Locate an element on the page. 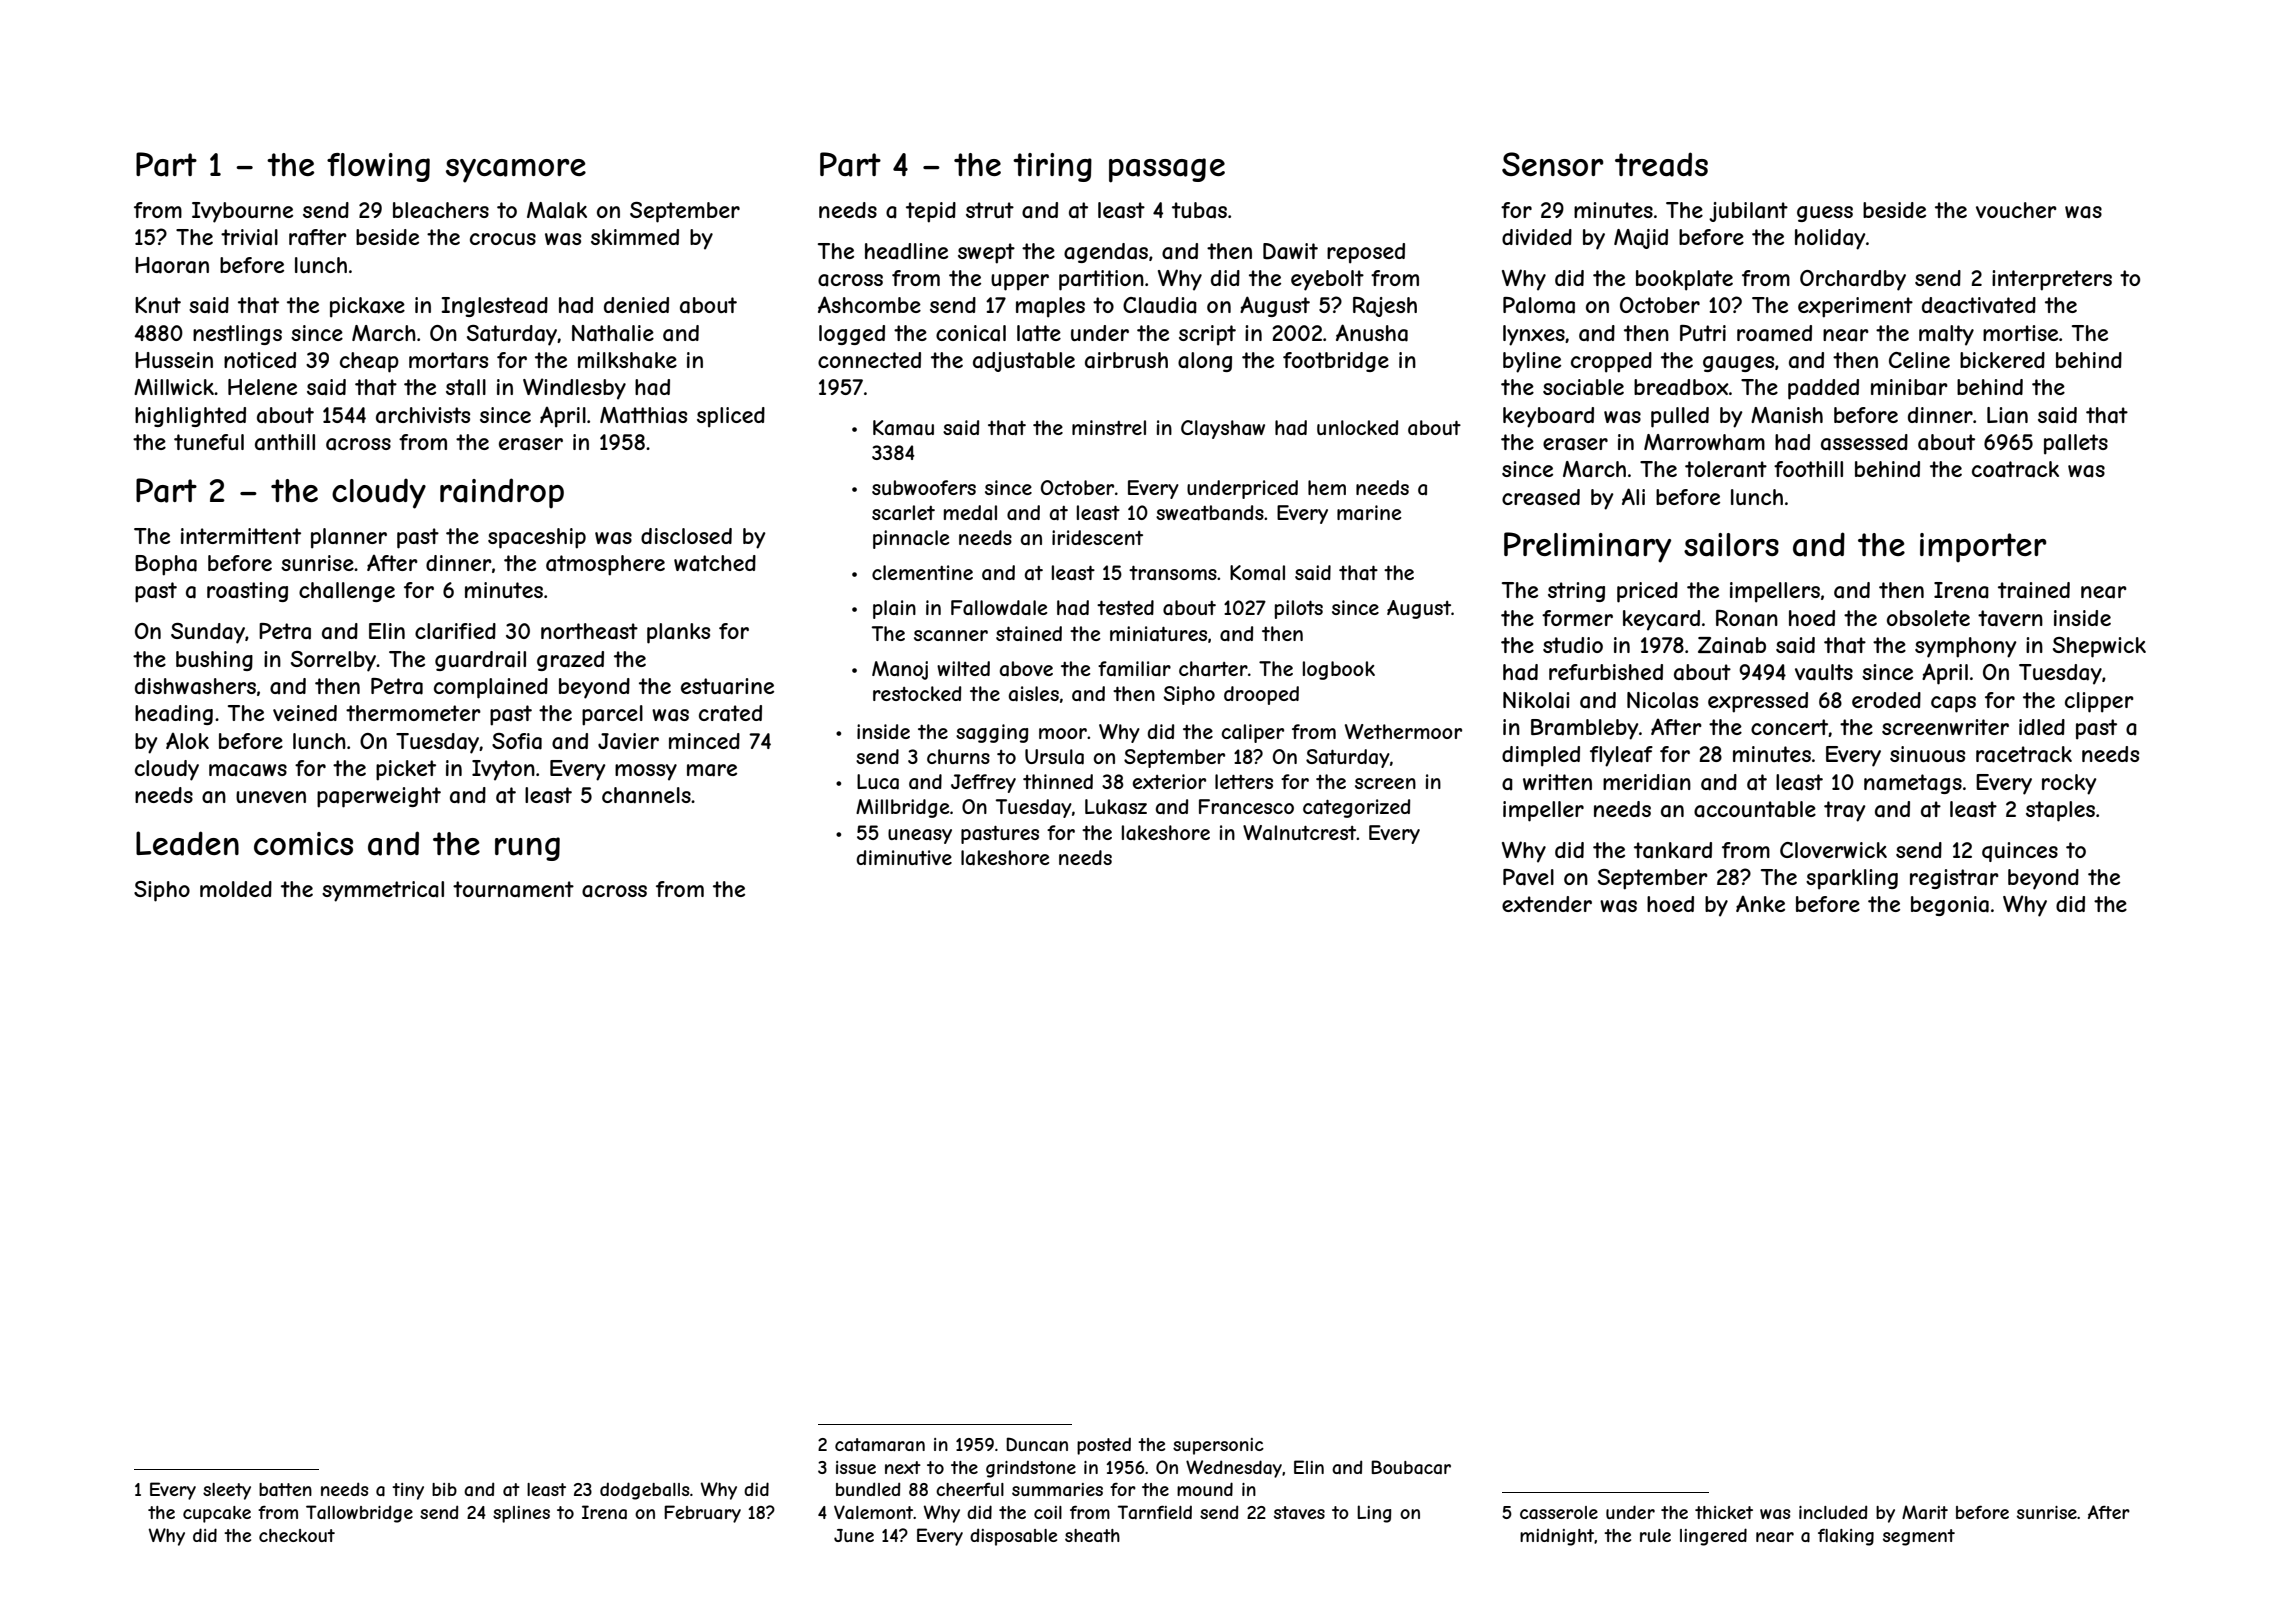  Manoj is located at coordinates (900, 670).
